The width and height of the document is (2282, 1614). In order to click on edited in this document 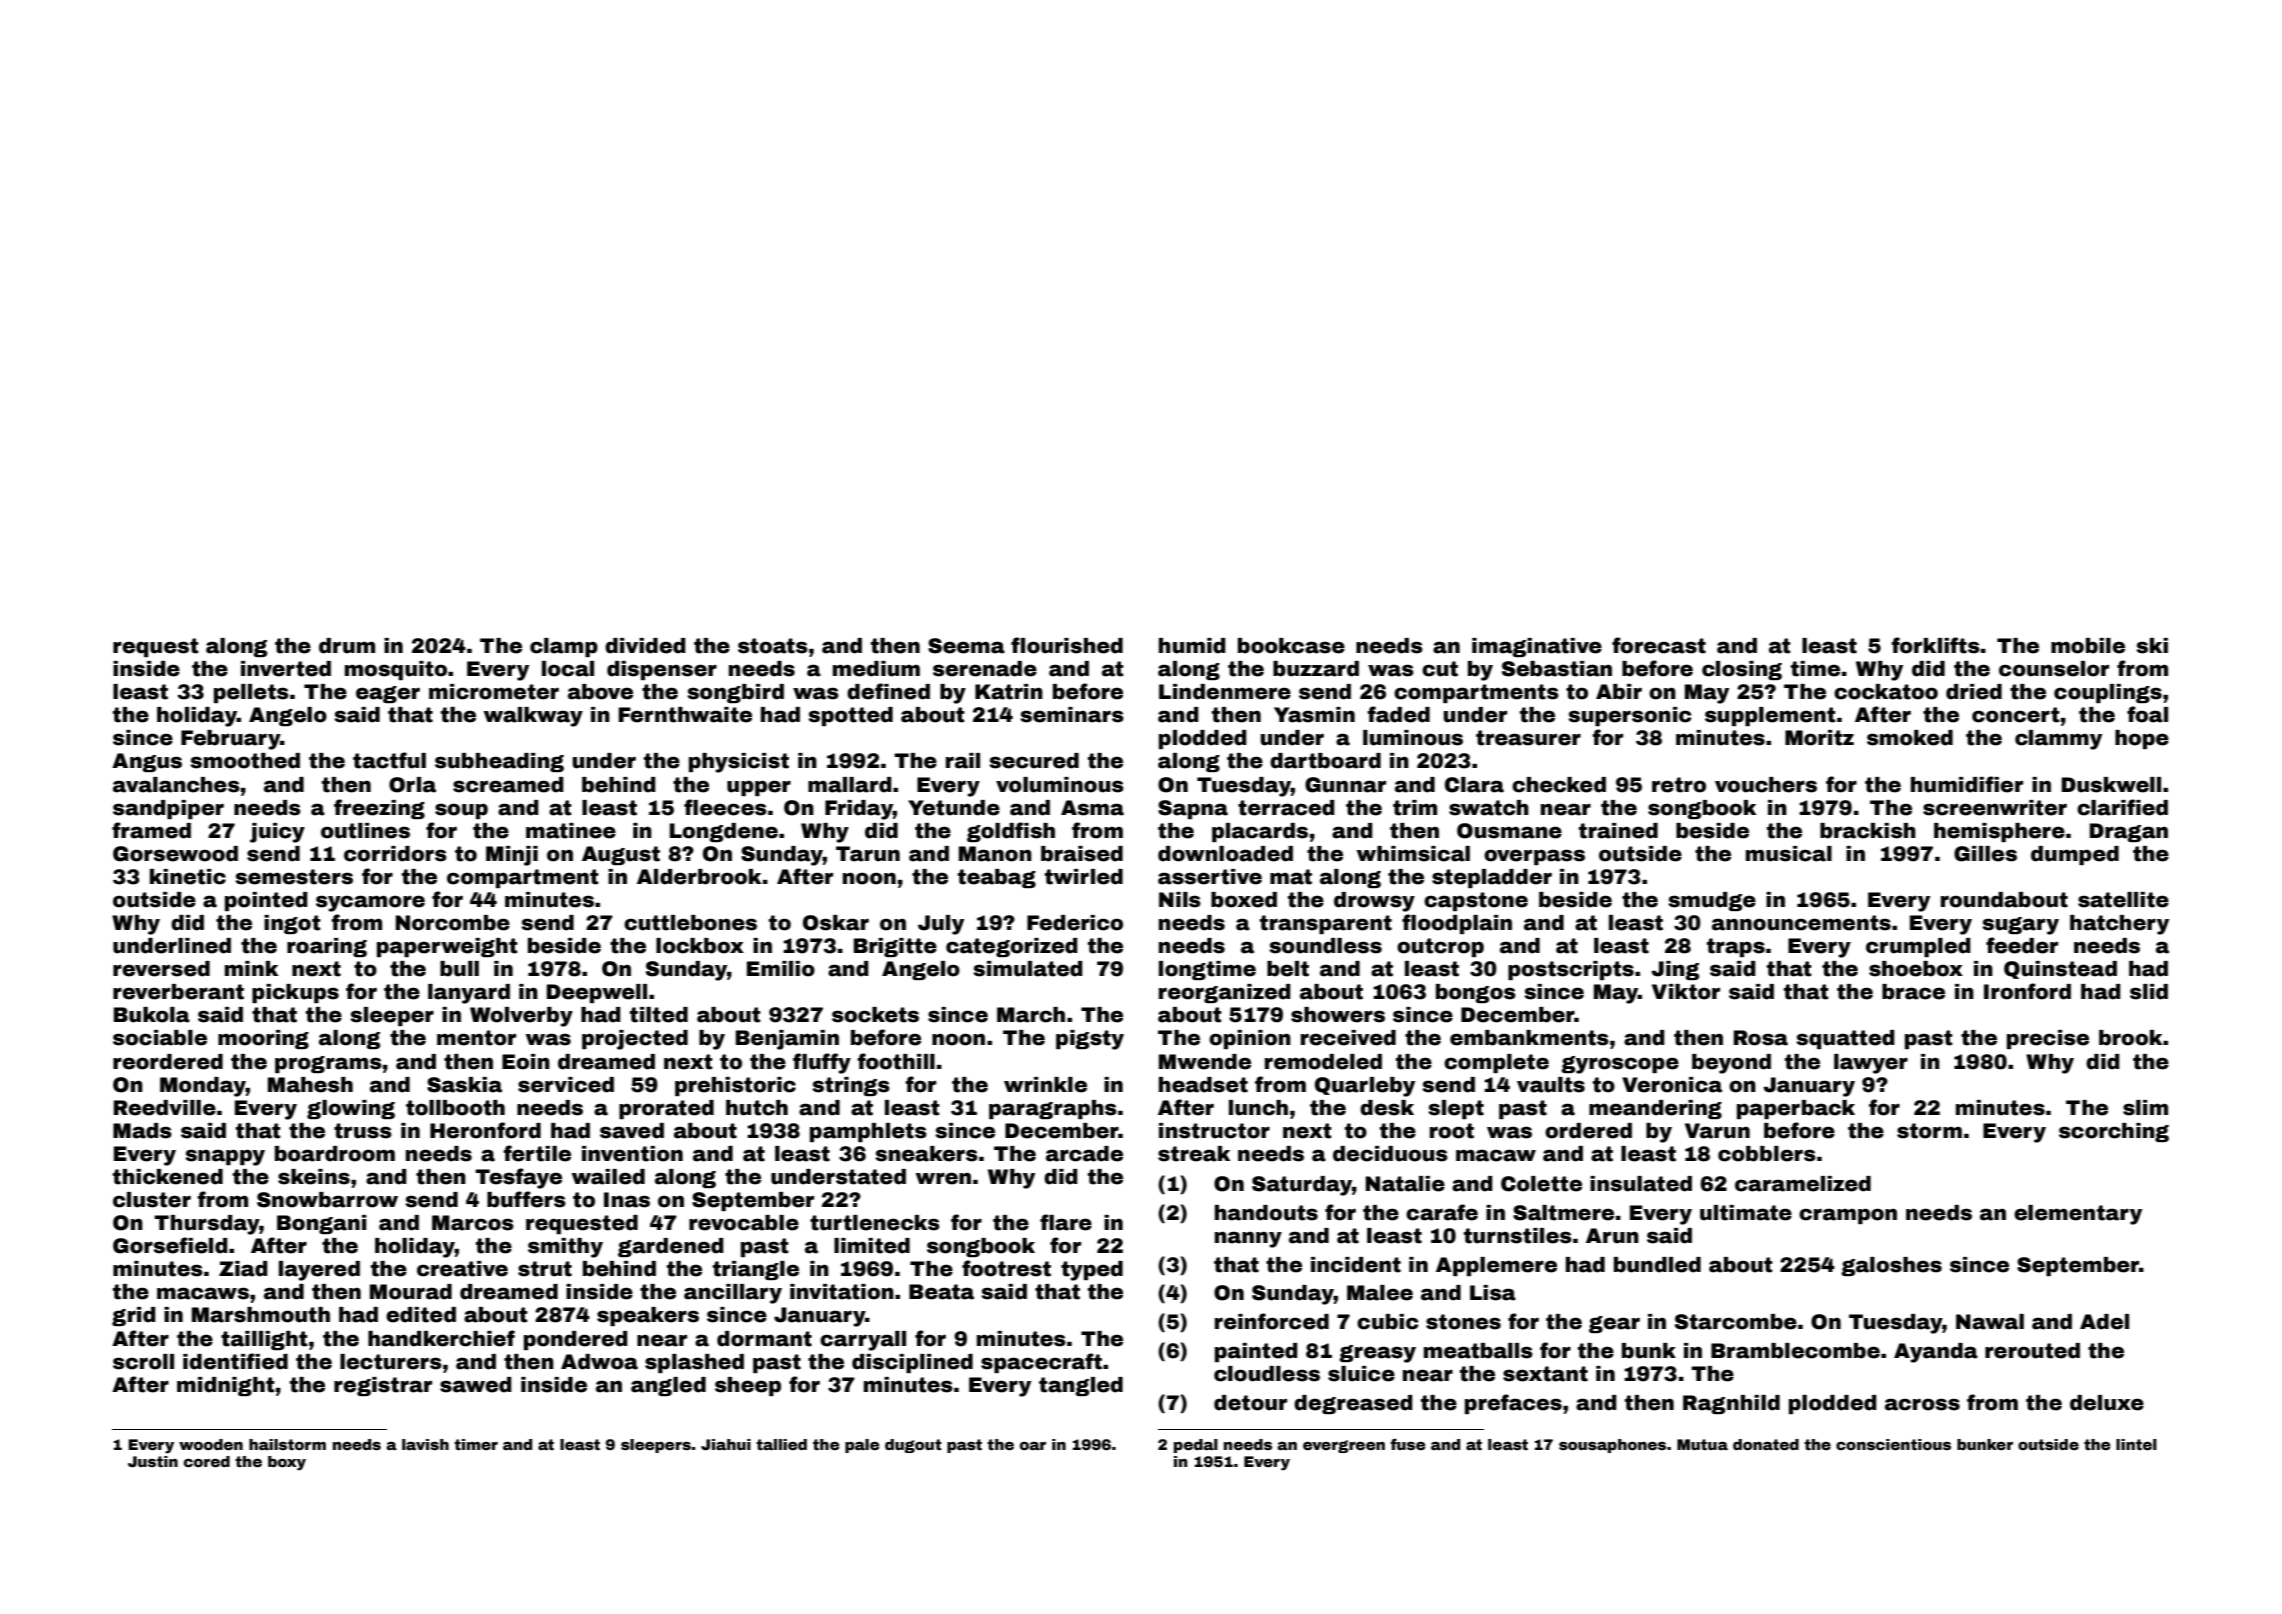, I will do `click(421, 1315)`.
